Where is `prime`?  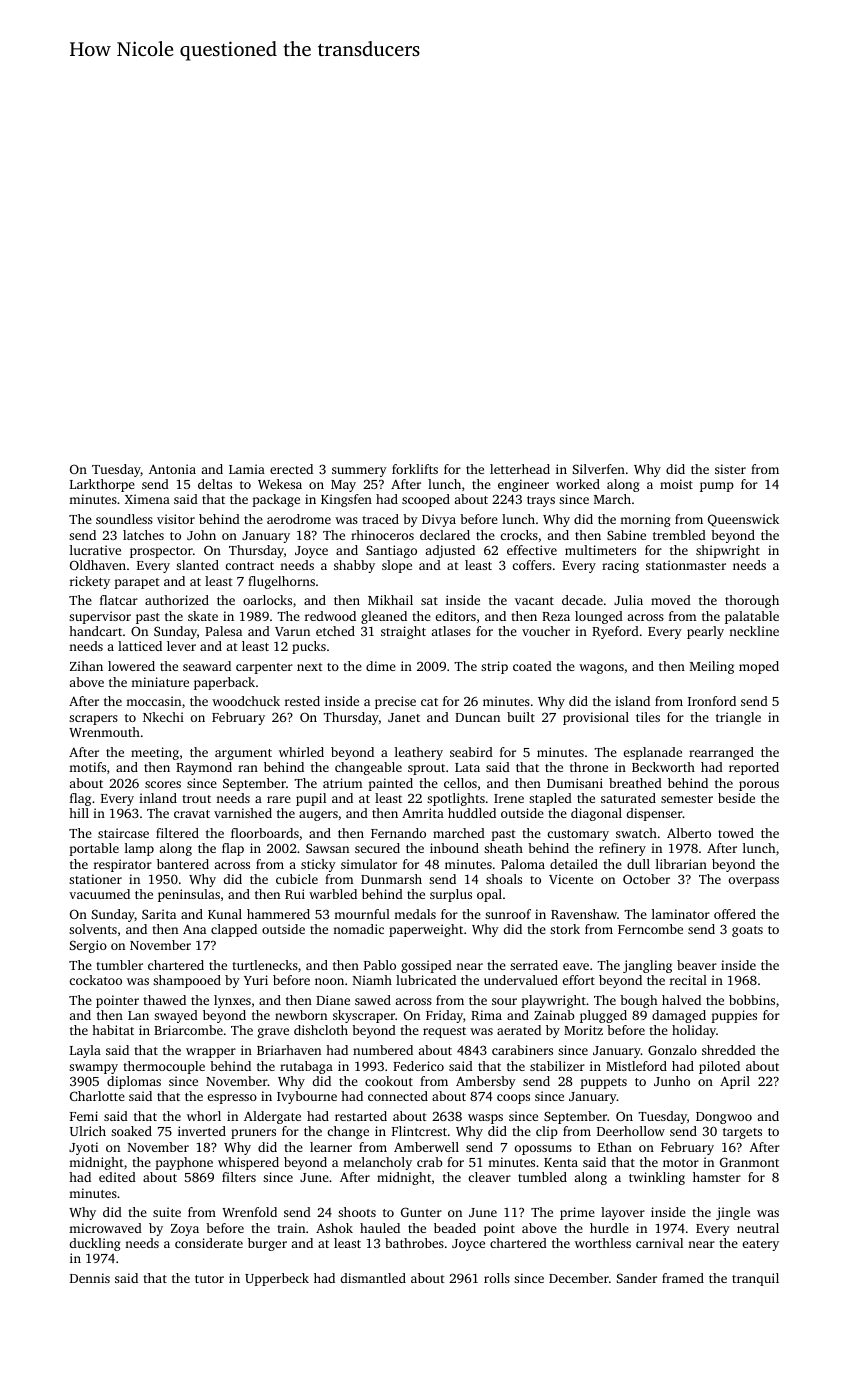
prime is located at coordinates (577, 1213).
